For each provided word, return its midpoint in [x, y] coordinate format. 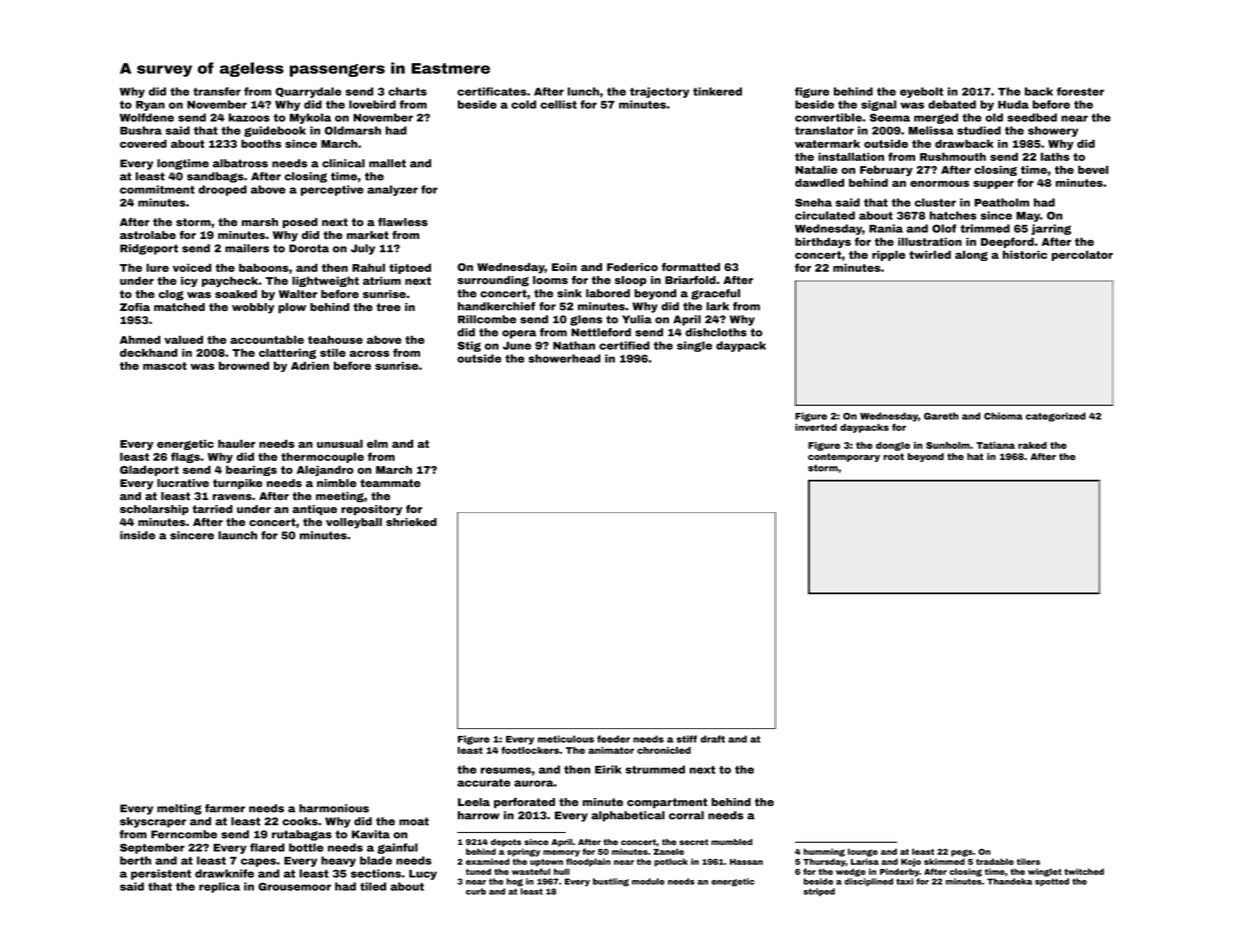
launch [237, 535]
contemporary [844, 457]
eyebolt [921, 92]
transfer [217, 91]
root [893, 456]
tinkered [717, 91]
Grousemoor [294, 886]
